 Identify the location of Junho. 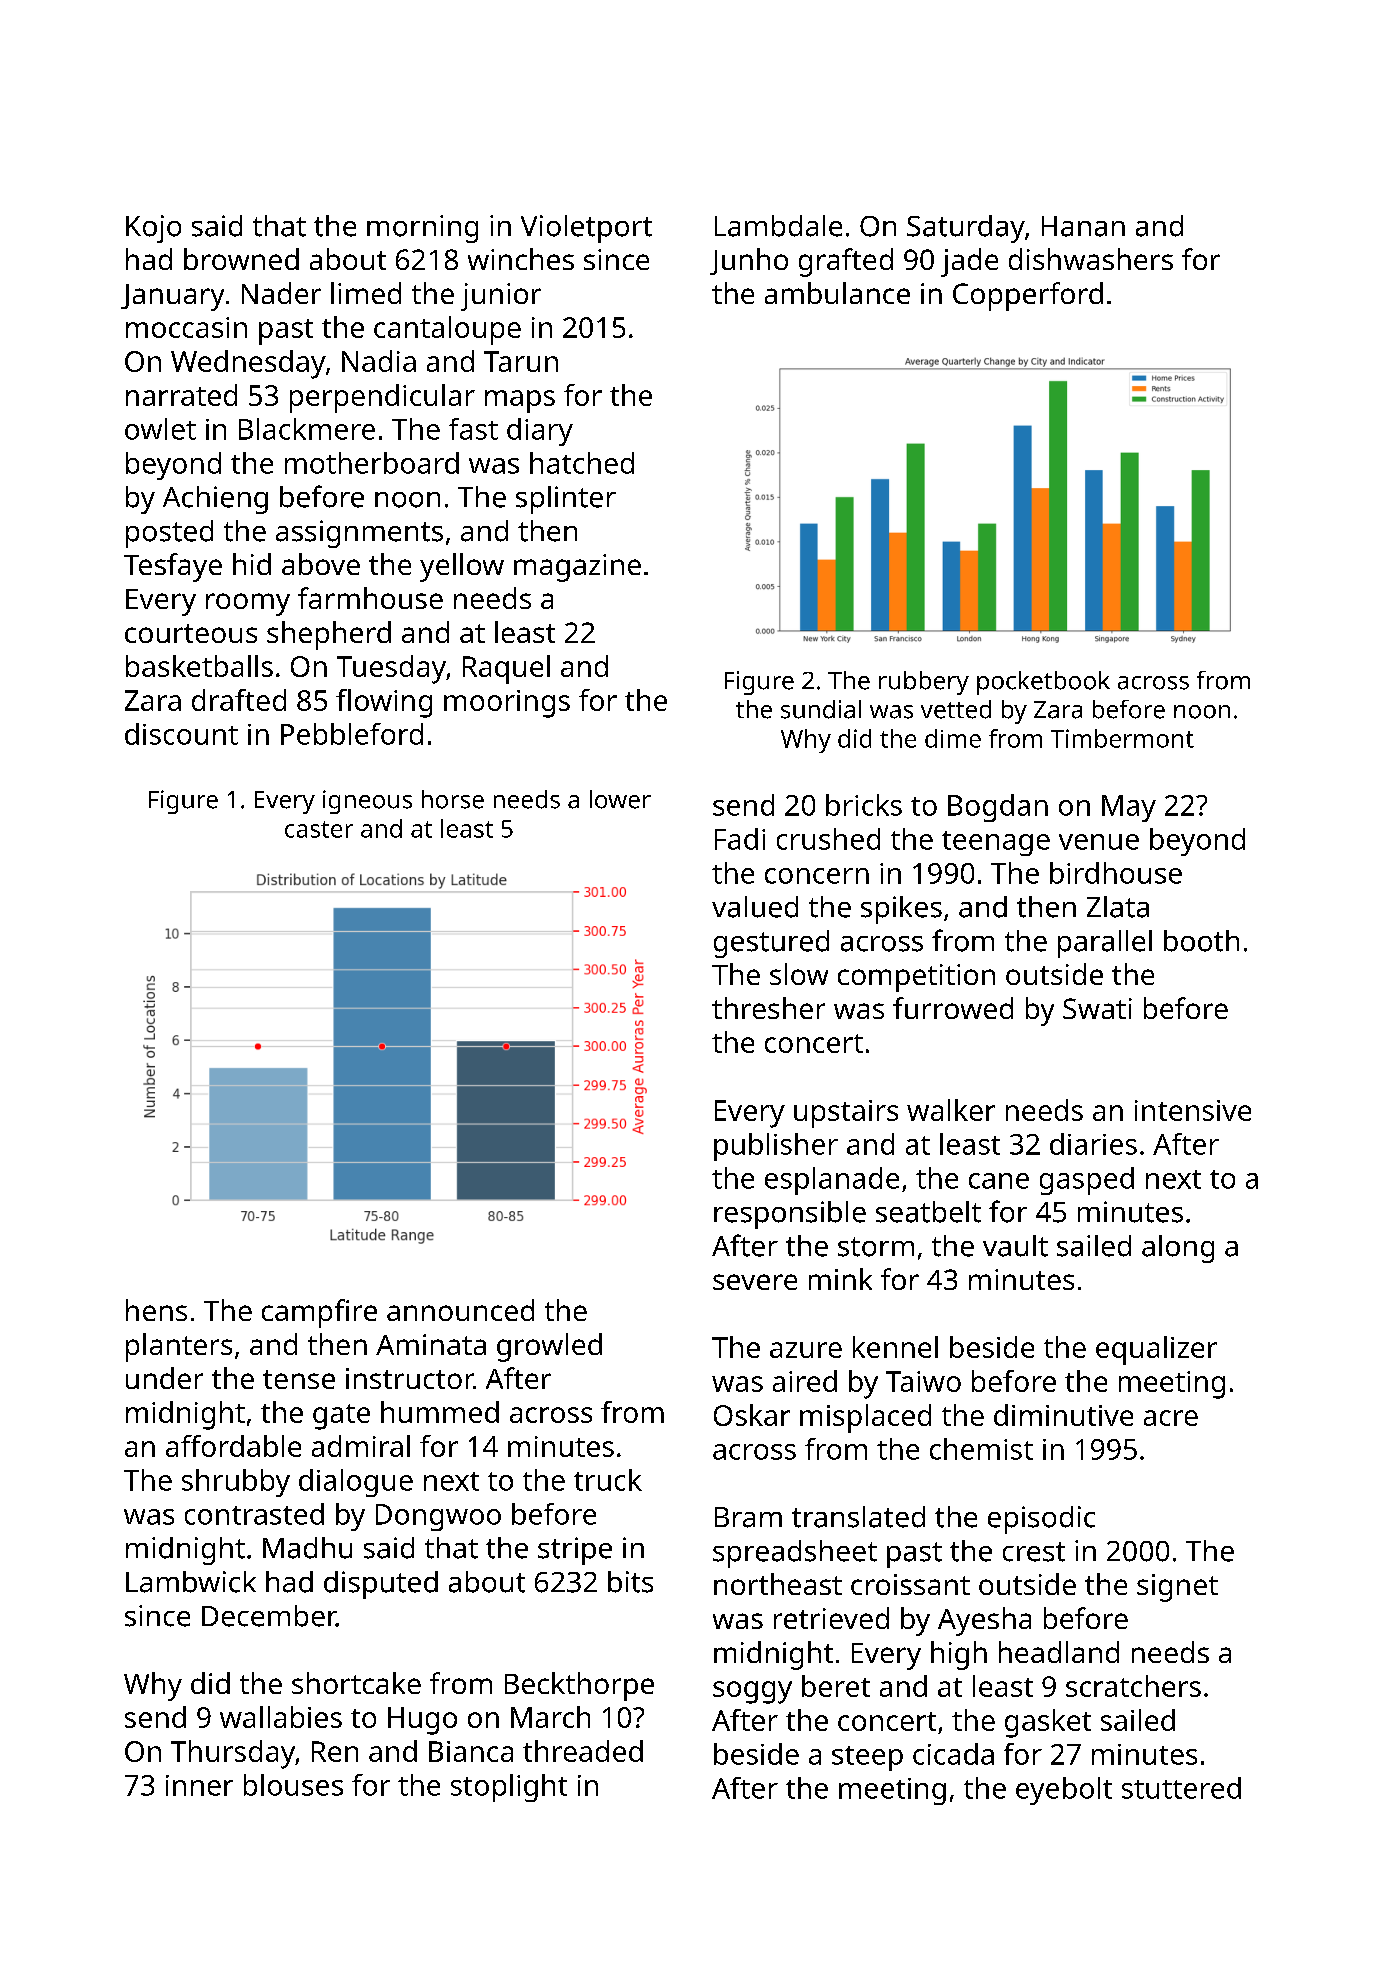
(749, 261).
